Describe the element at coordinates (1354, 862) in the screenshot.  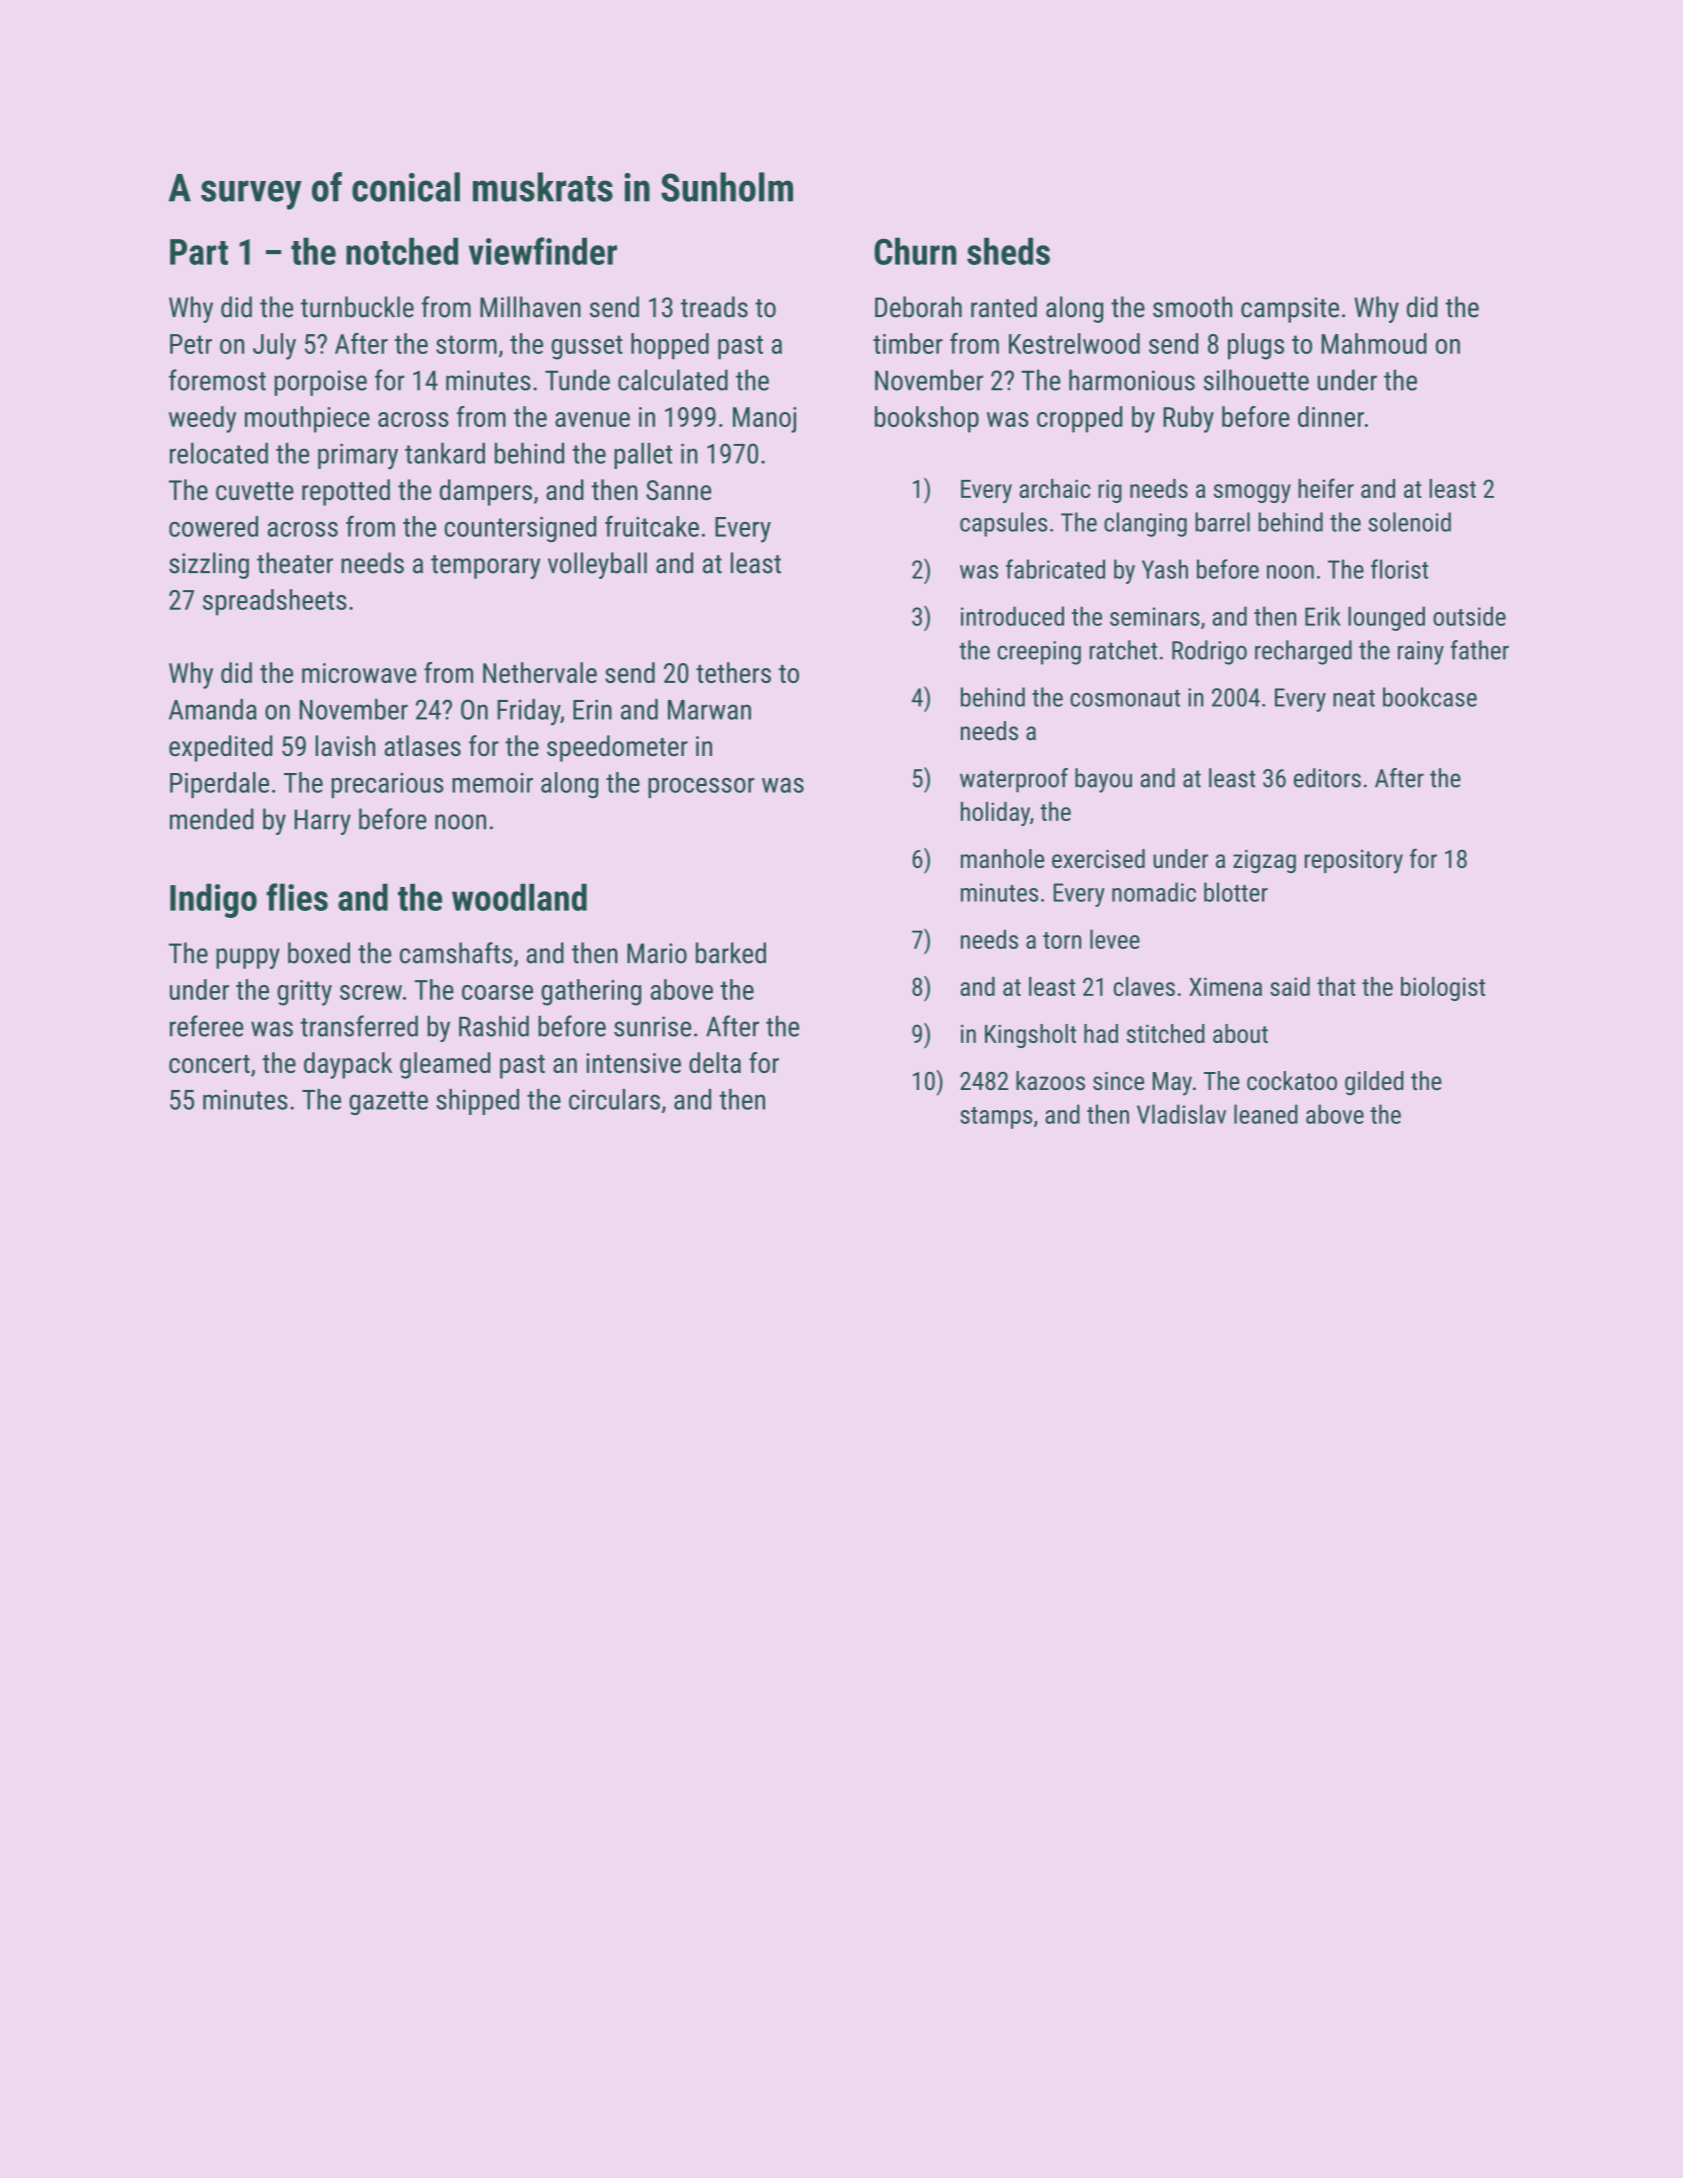
I see `repository` at that location.
